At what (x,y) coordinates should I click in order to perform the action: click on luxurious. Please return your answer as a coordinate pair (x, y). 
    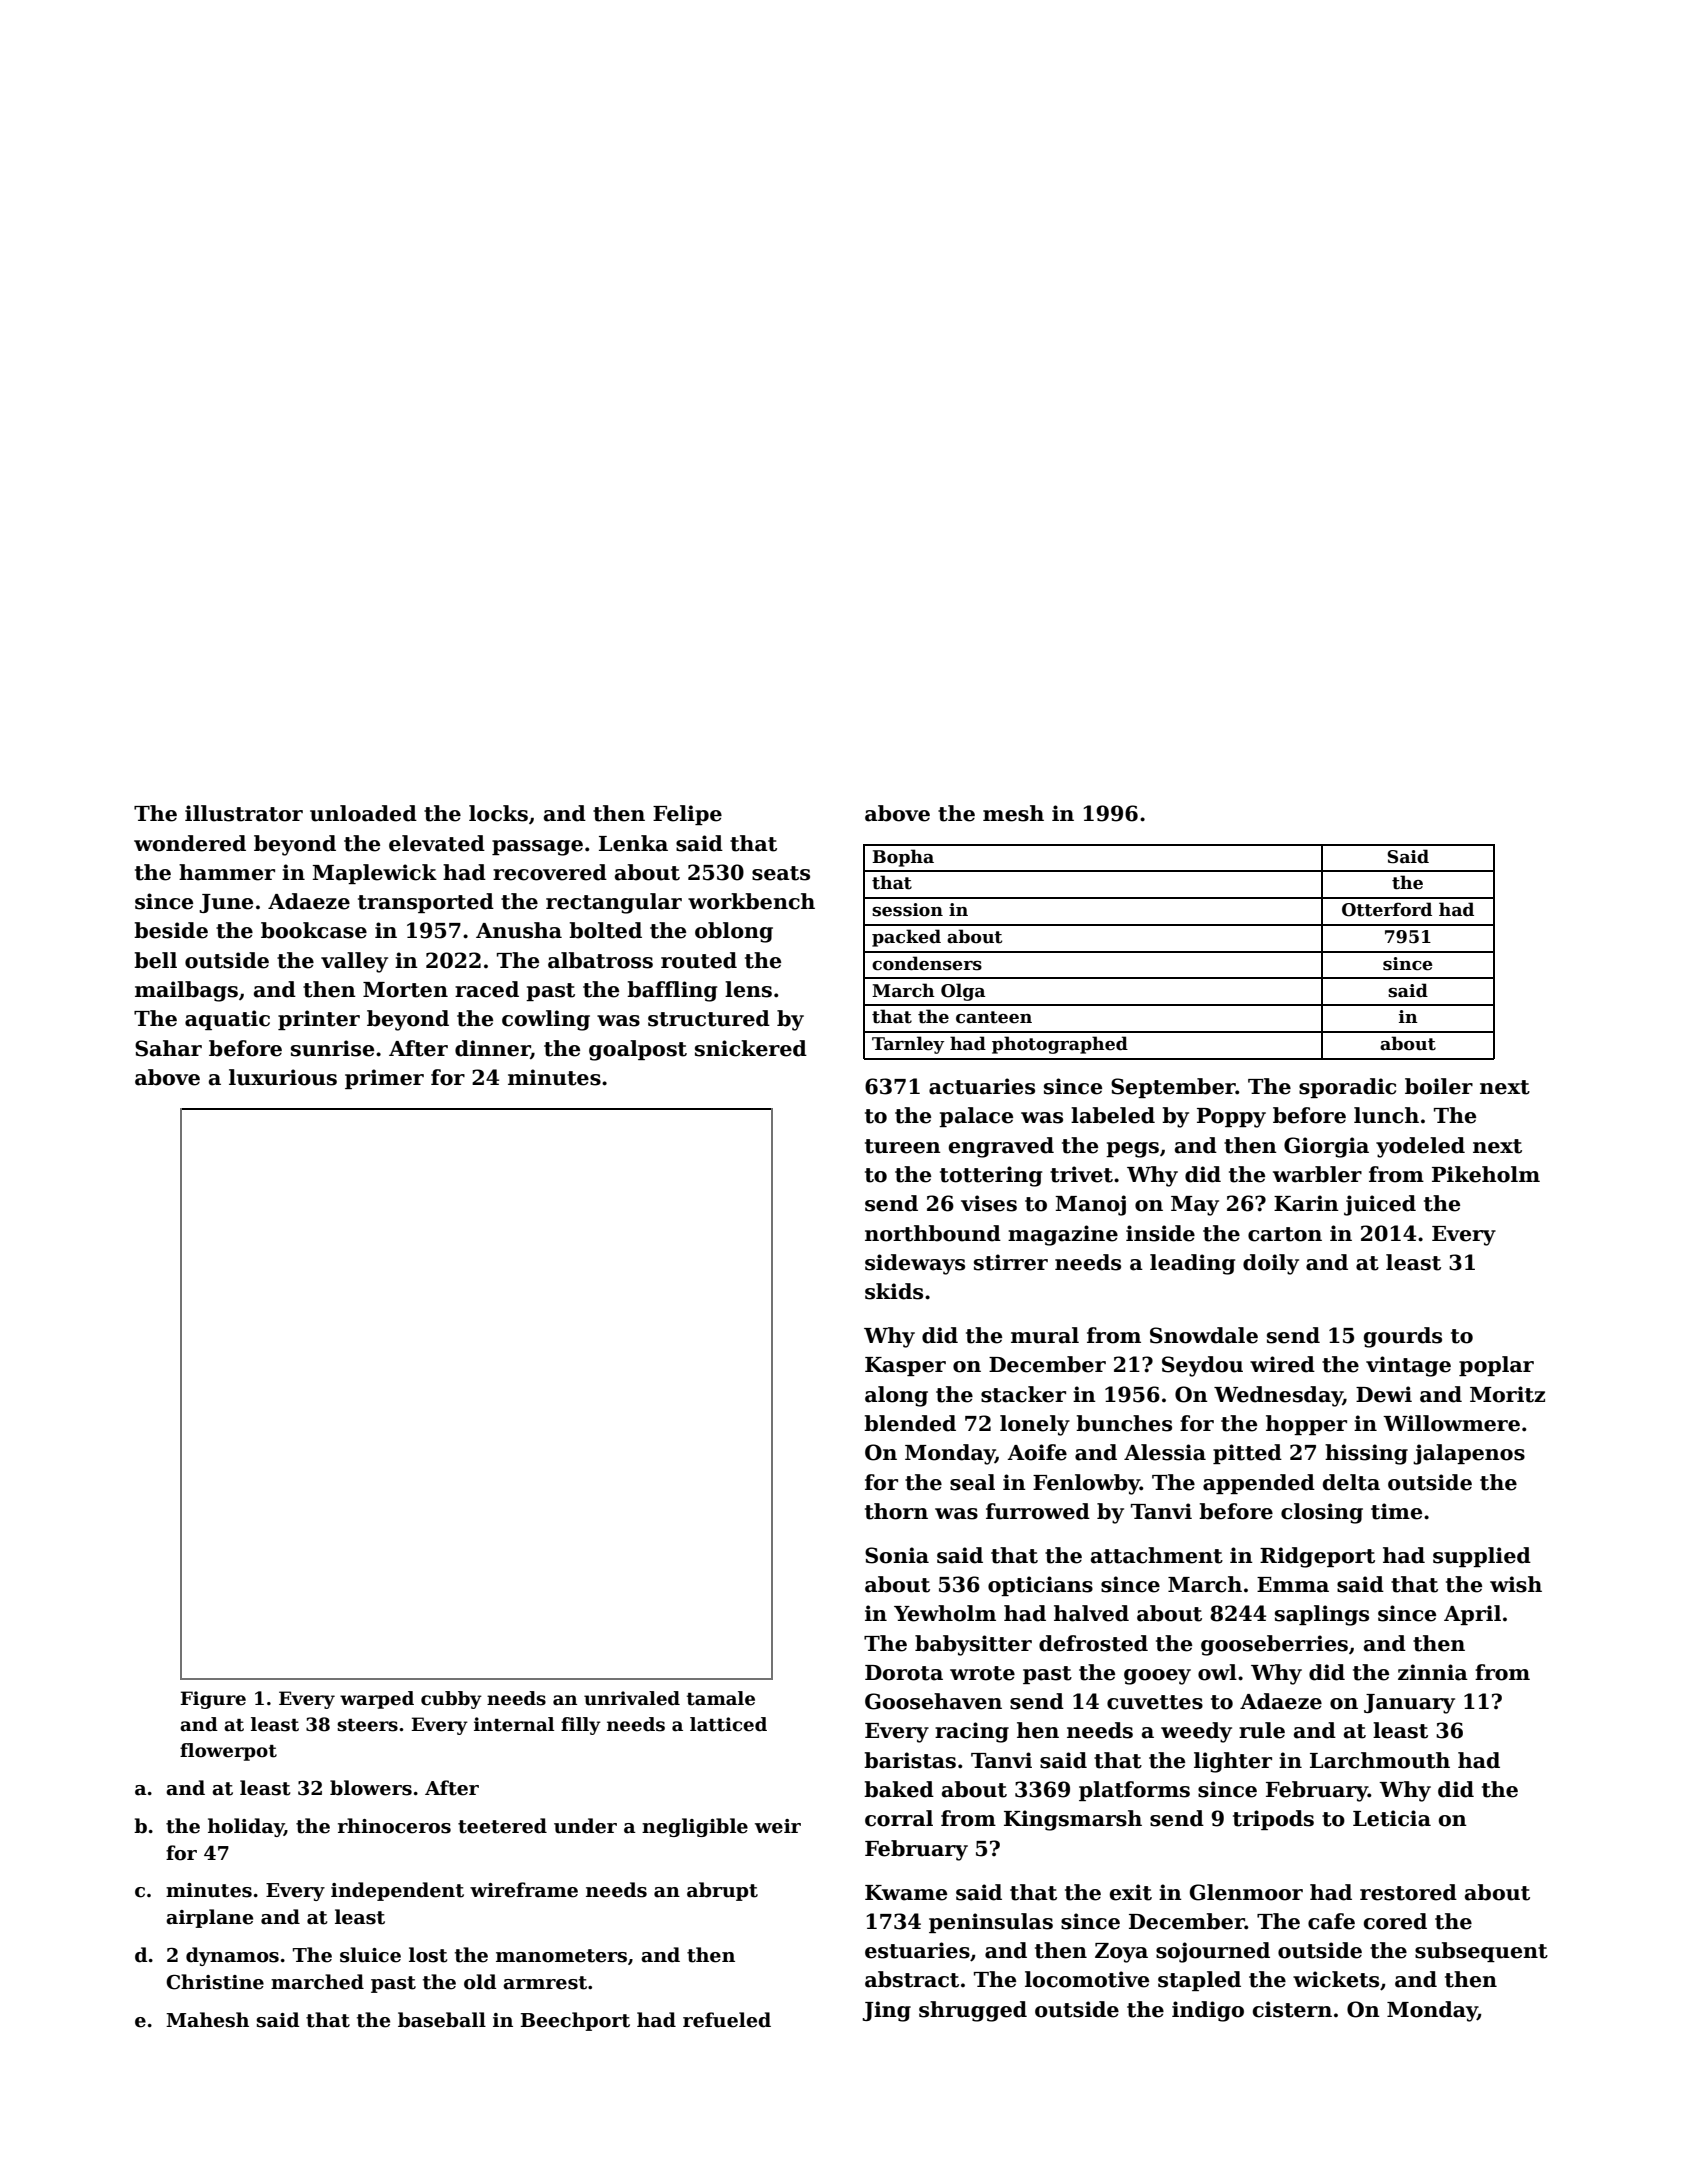
    Looking at the image, I should click on (283, 1077).
